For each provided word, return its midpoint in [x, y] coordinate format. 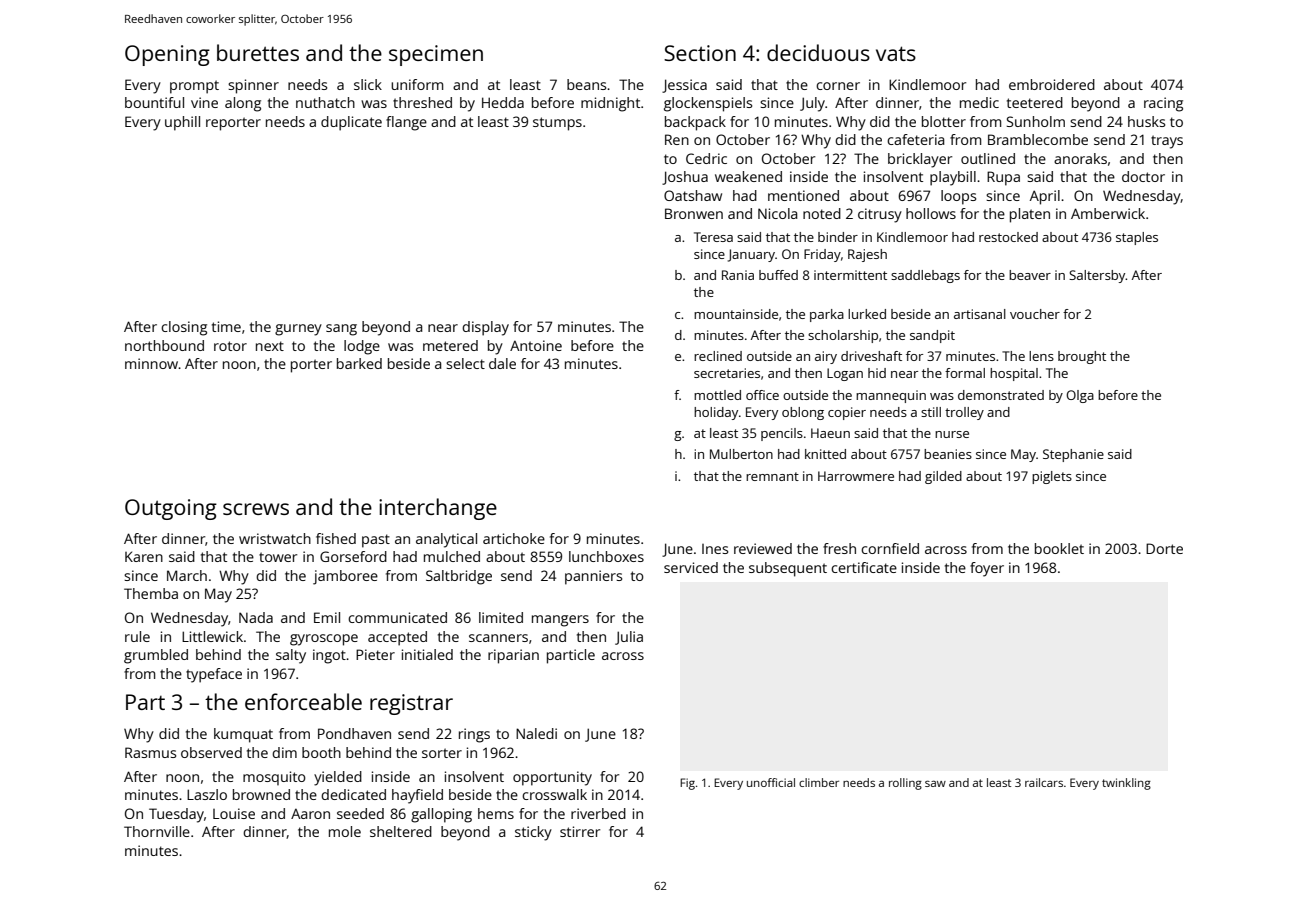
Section [700, 53]
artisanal [980, 314]
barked [359, 363]
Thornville [157, 831]
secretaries [727, 373]
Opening [167, 55]
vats [896, 53]
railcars [1044, 782]
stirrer [580, 831]
